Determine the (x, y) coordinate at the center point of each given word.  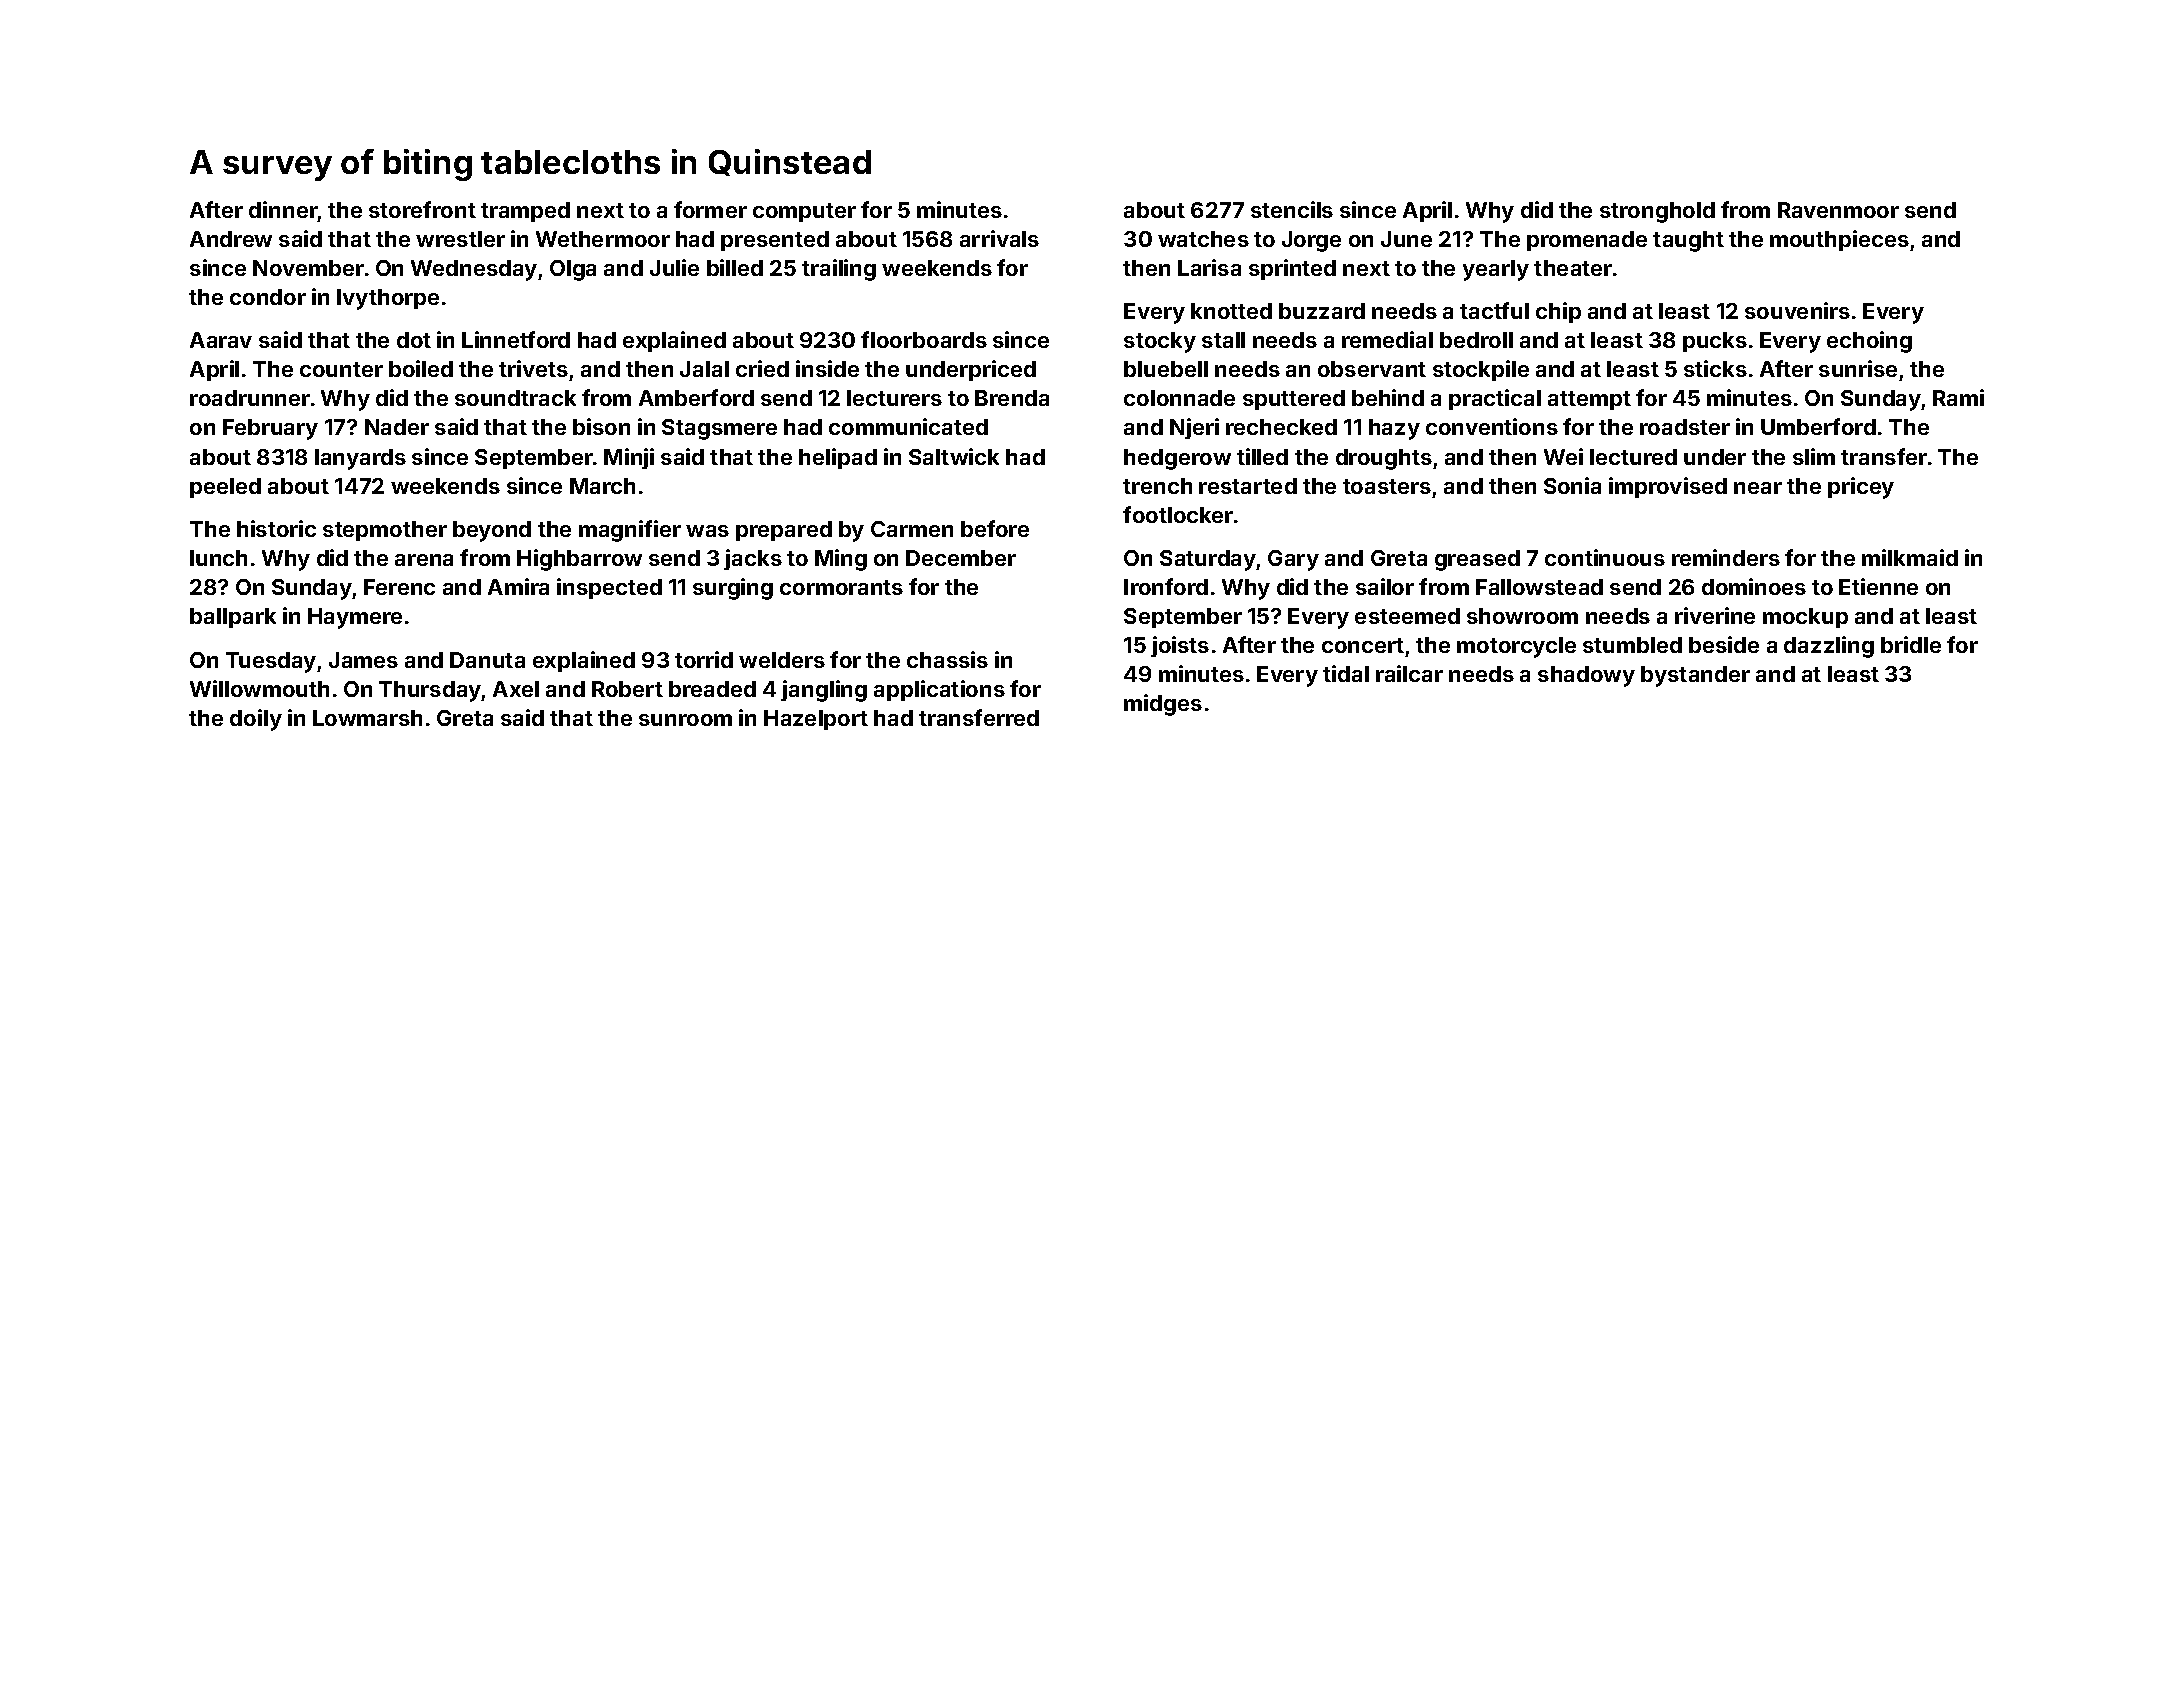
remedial (1387, 339)
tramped (525, 212)
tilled (1262, 456)
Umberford (1818, 426)
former (710, 209)
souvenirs (1797, 310)
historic (276, 528)
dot (414, 340)
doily (256, 720)
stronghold (1657, 212)
